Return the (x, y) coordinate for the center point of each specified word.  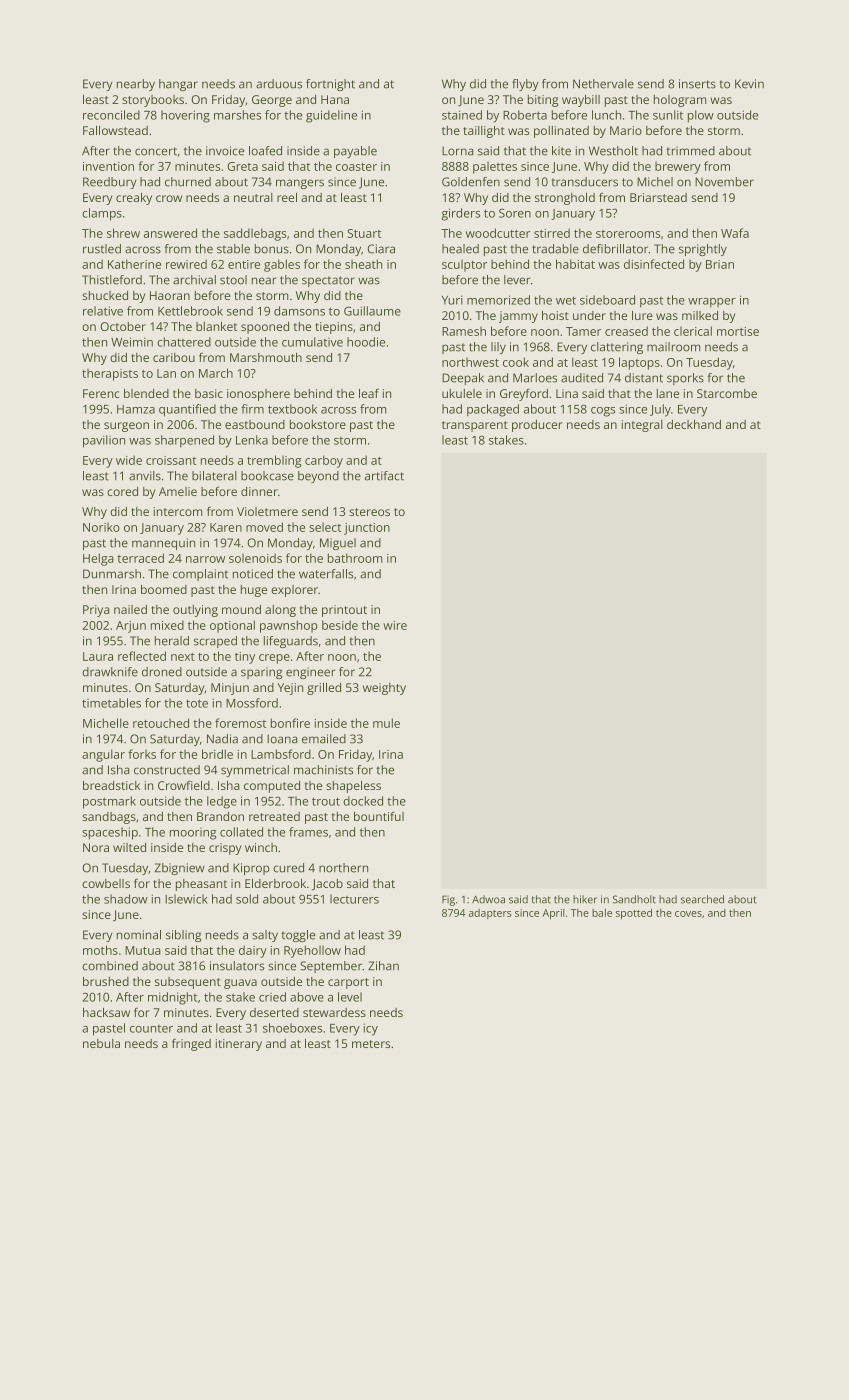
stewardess (334, 1012)
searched (702, 899)
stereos (369, 512)
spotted (634, 914)
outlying (195, 611)
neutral (253, 197)
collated (241, 832)
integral (642, 426)
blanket (216, 326)
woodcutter (498, 233)
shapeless (353, 787)
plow (701, 116)
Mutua (143, 950)
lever (517, 280)
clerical (693, 331)
